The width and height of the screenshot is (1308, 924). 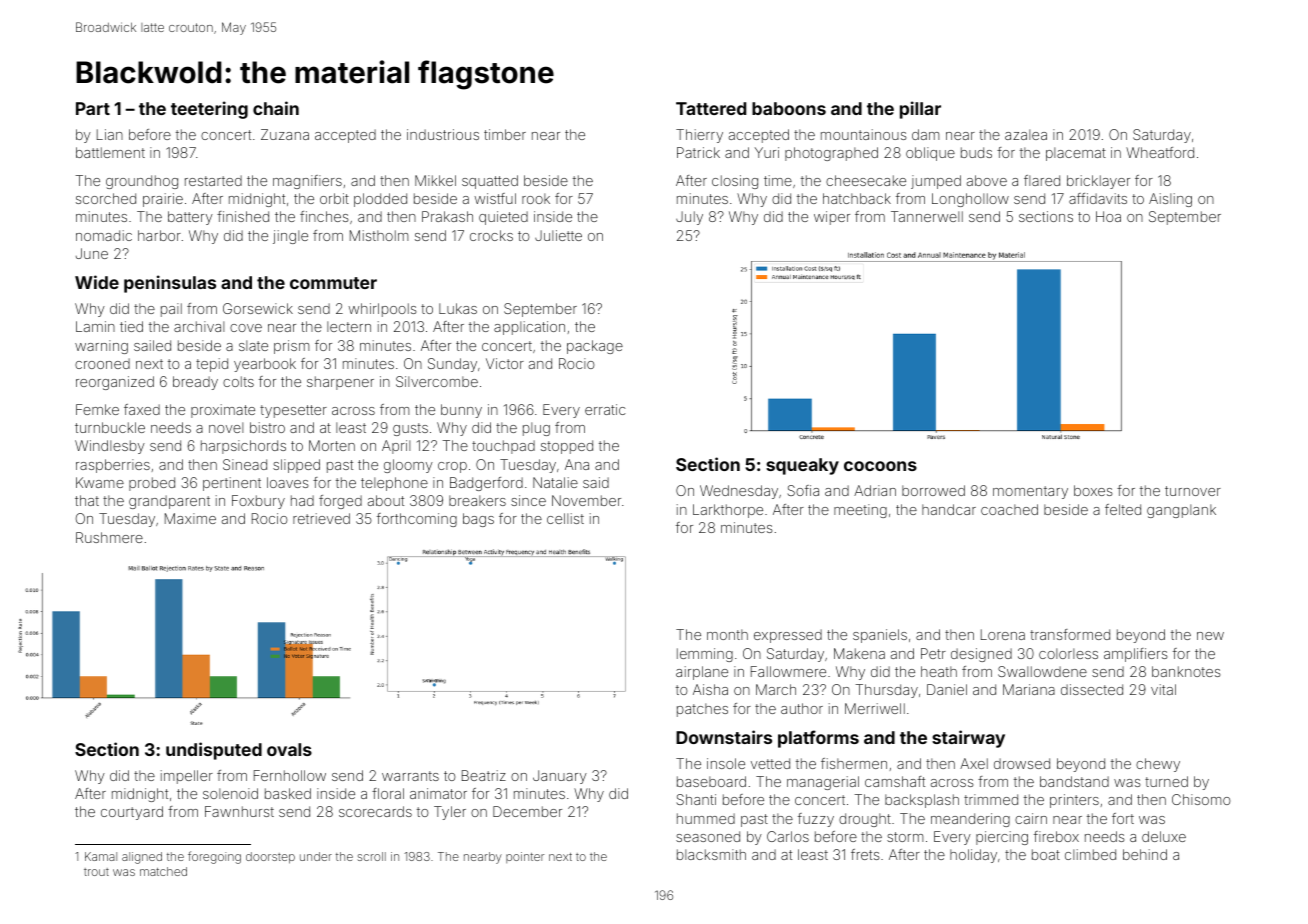 I want to click on Wheatford, so click(x=1160, y=152).
